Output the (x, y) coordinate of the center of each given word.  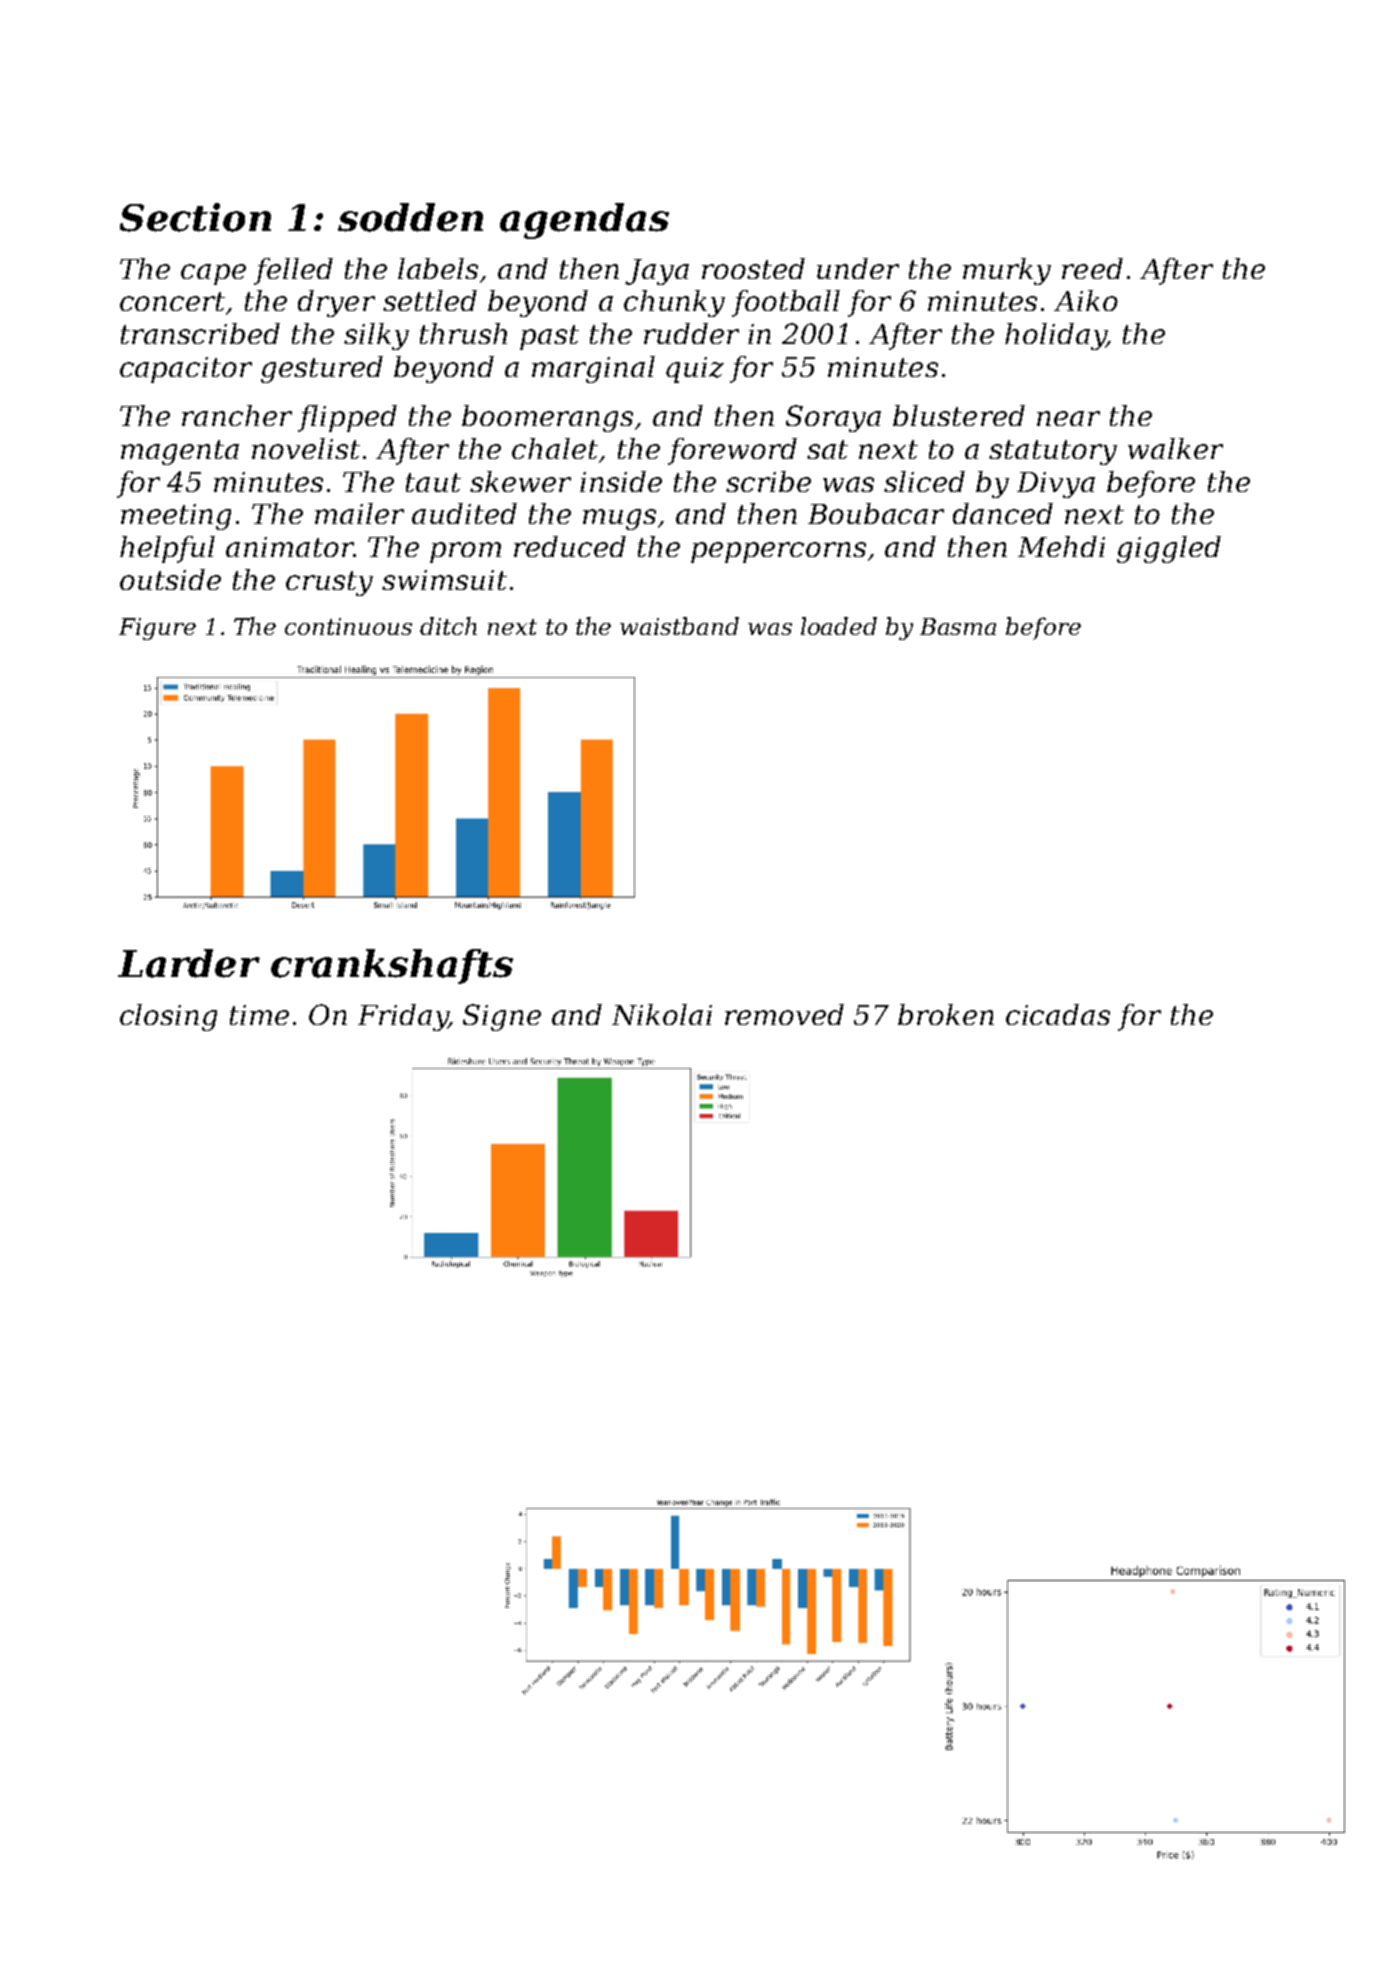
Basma (958, 626)
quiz (695, 370)
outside (170, 579)
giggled (1169, 549)
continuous (348, 626)
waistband (679, 626)
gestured (322, 369)
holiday (1055, 336)
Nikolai (662, 1014)
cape (213, 274)
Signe (502, 1017)
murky (1007, 271)
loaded (839, 626)
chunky (674, 303)
